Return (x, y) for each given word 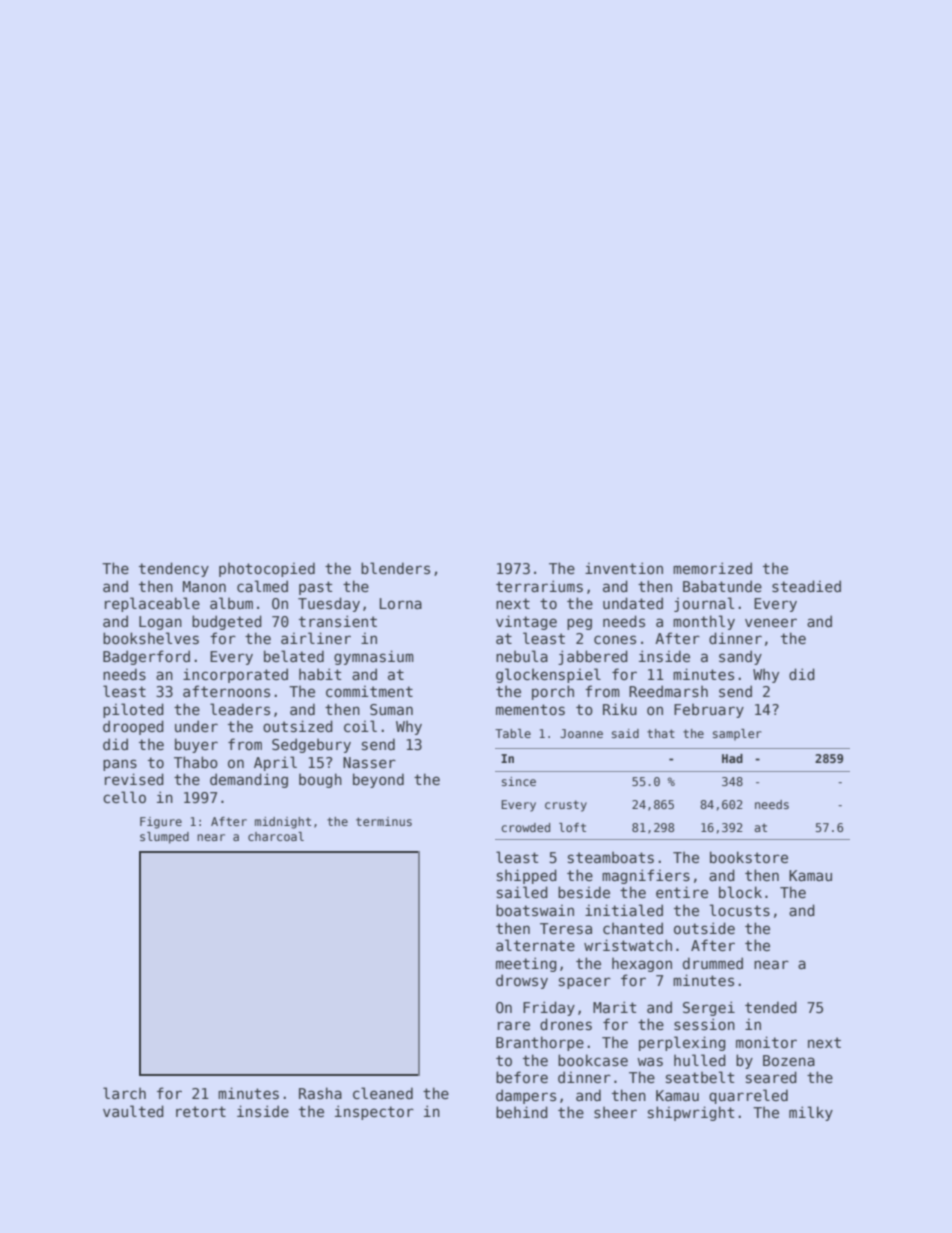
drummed (713, 963)
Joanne (581, 733)
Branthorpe (540, 1043)
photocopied (267, 569)
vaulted (133, 1111)
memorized (712, 568)
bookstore (749, 857)
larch (124, 1093)
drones (566, 1024)
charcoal (276, 836)
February (709, 710)
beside (584, 892)
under (196, 726)
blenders (395, 568)
